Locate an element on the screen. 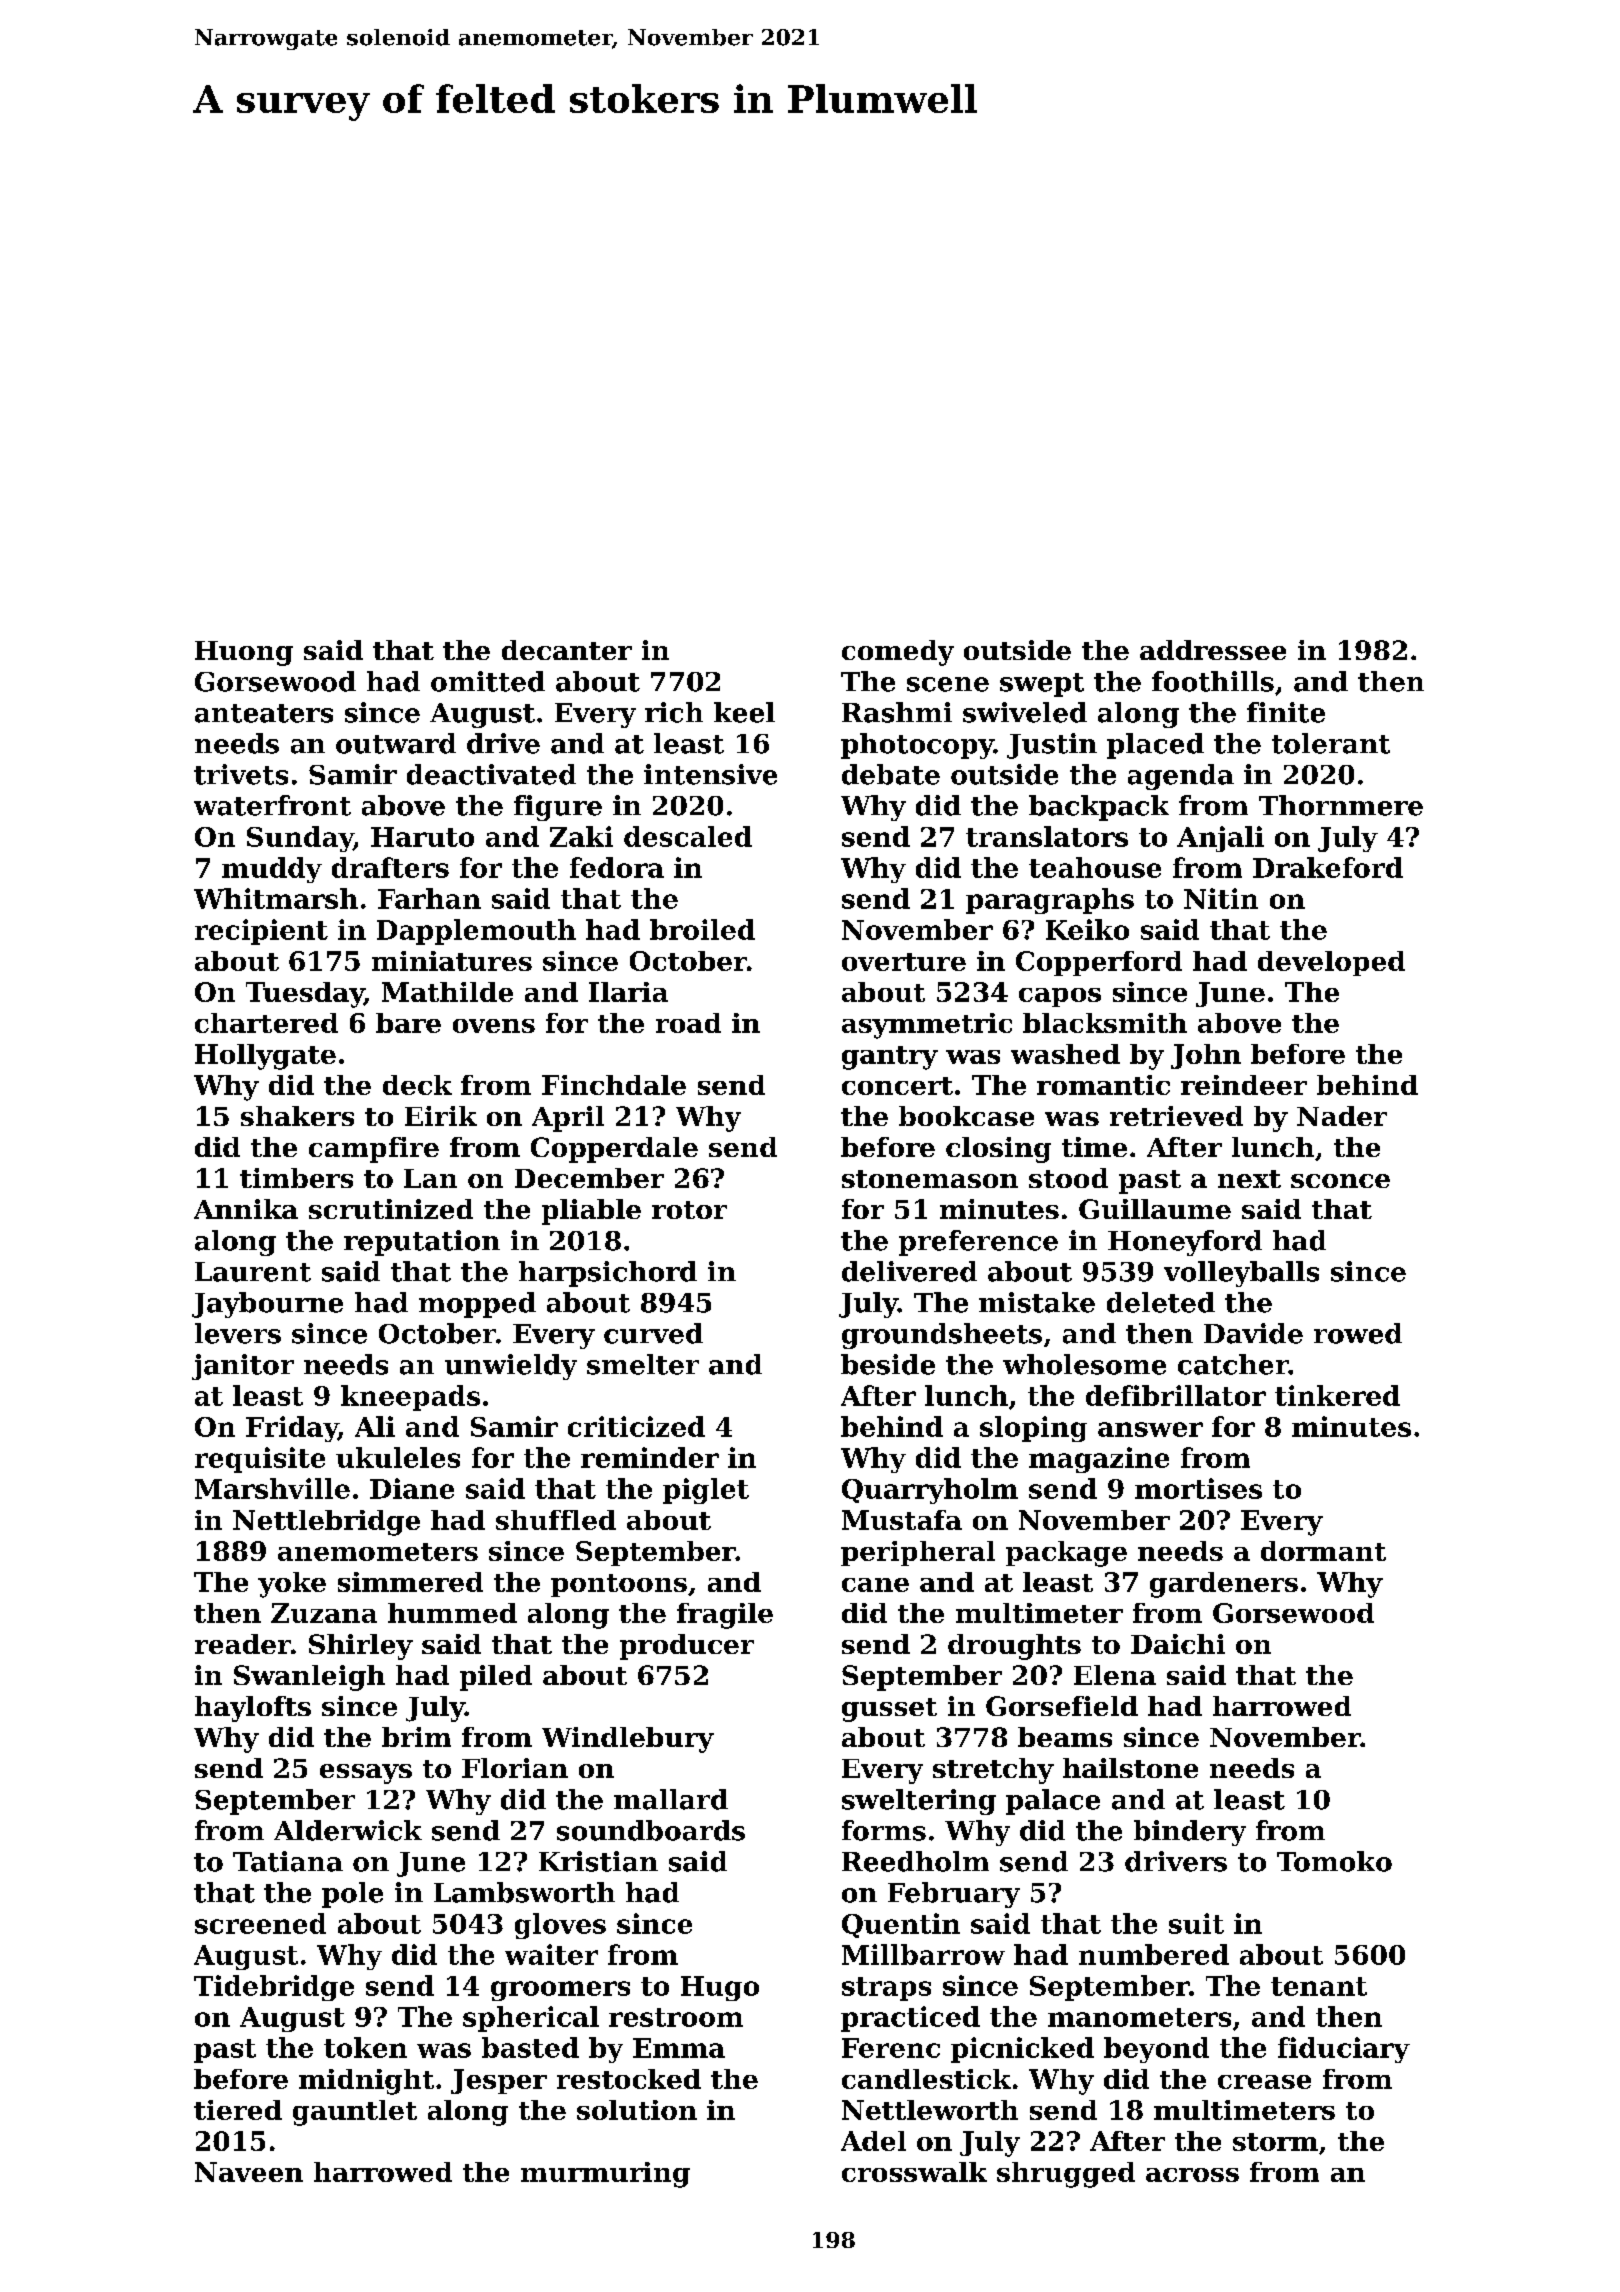 The width and height of the screenshot is (1620, 2292). omitted is located at coordinates (488, 681).
